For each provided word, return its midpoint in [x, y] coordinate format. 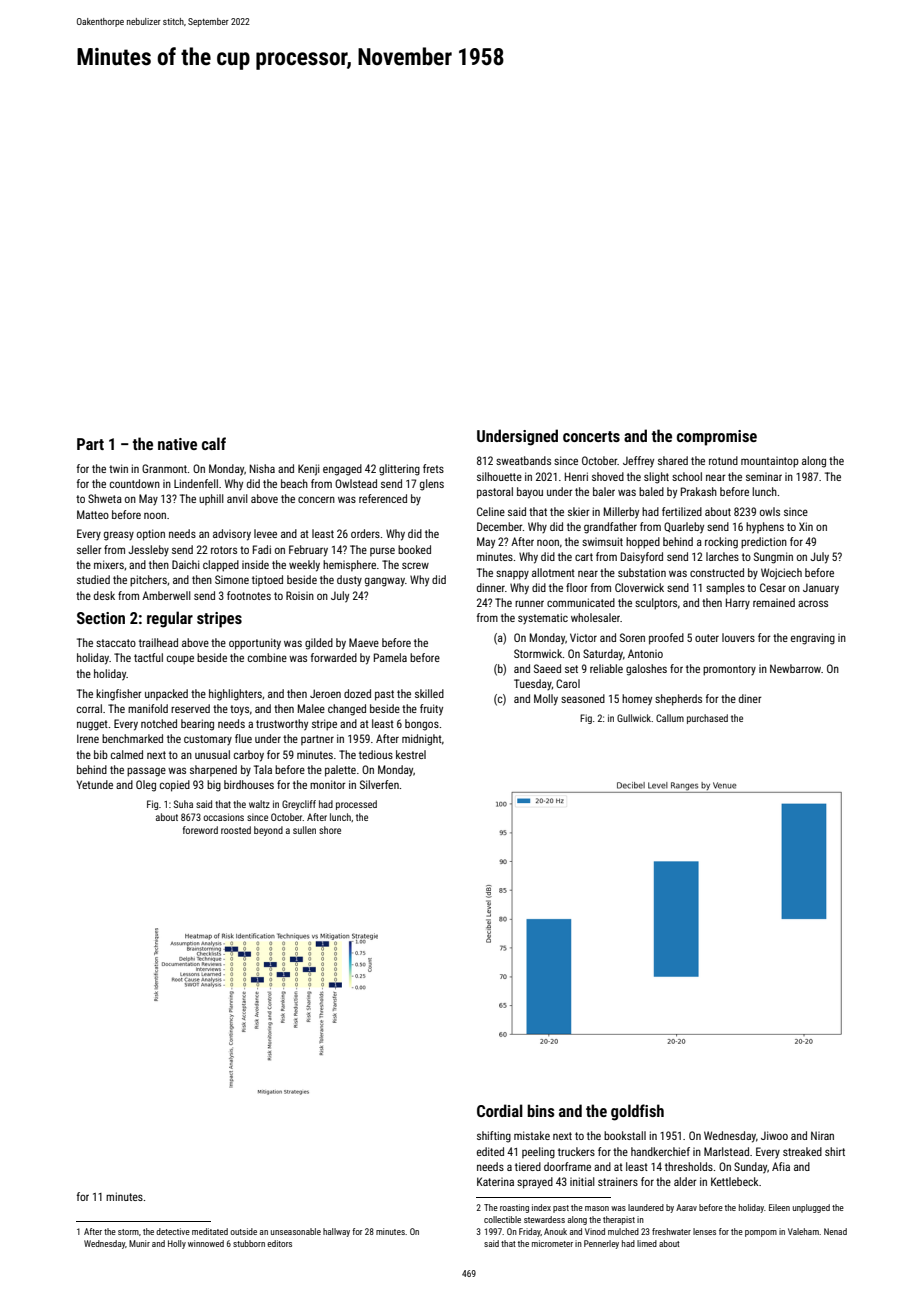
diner [750, 698]
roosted [236, 830]
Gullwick [634, 718]
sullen [304, 830]
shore [330, 830]
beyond [268, 831]
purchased [707, 719]
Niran [822, 1135]
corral [89, 708]
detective [173, 1231]
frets [433, 468]
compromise [717, 438]
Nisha [262, 468]
